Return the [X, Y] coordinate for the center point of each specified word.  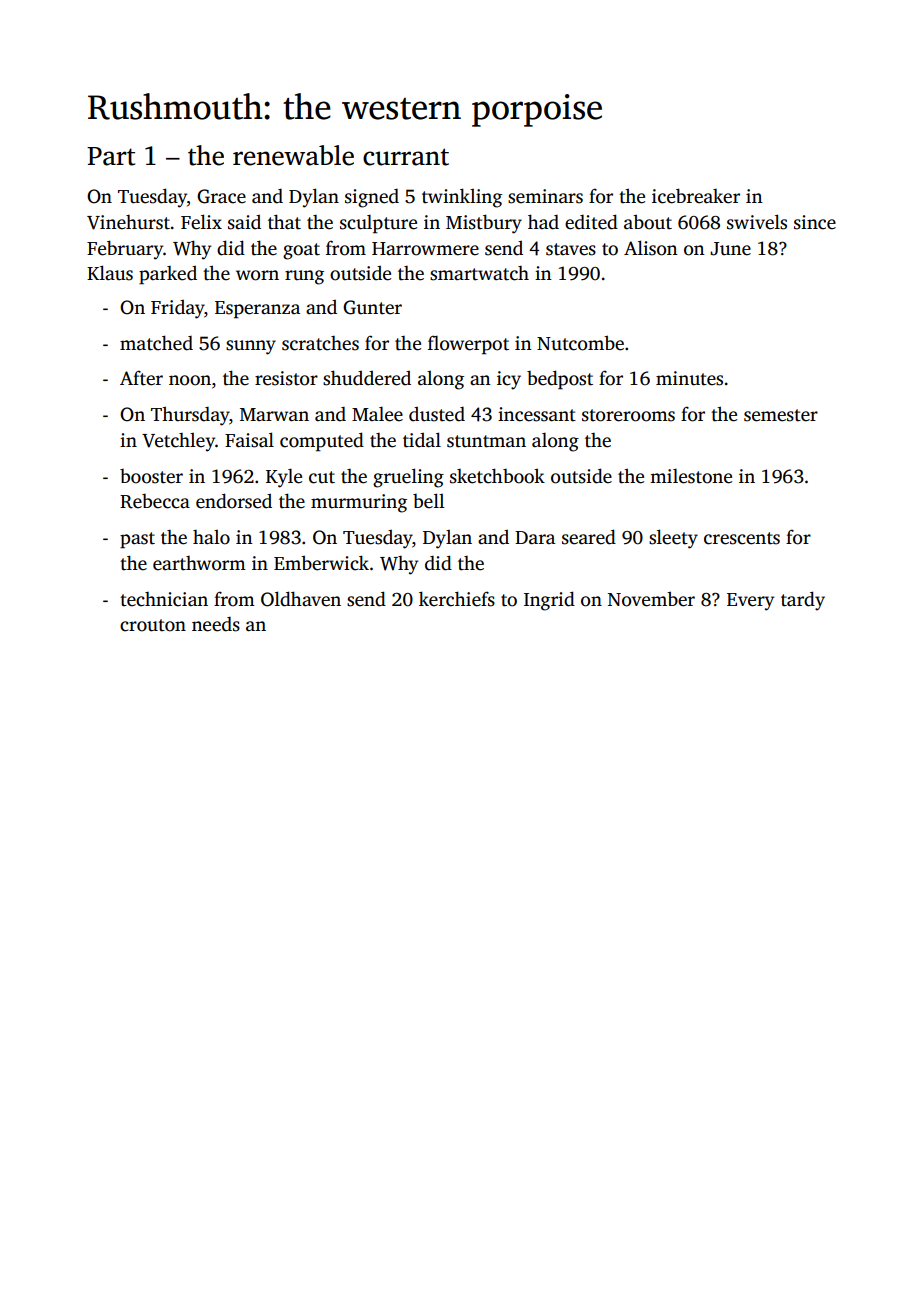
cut [322, 477]
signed [372, 198]
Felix [201, 222]
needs [216, 624]
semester [781, 415]
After [141, 378]
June [730, 249]
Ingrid [549, 601]
